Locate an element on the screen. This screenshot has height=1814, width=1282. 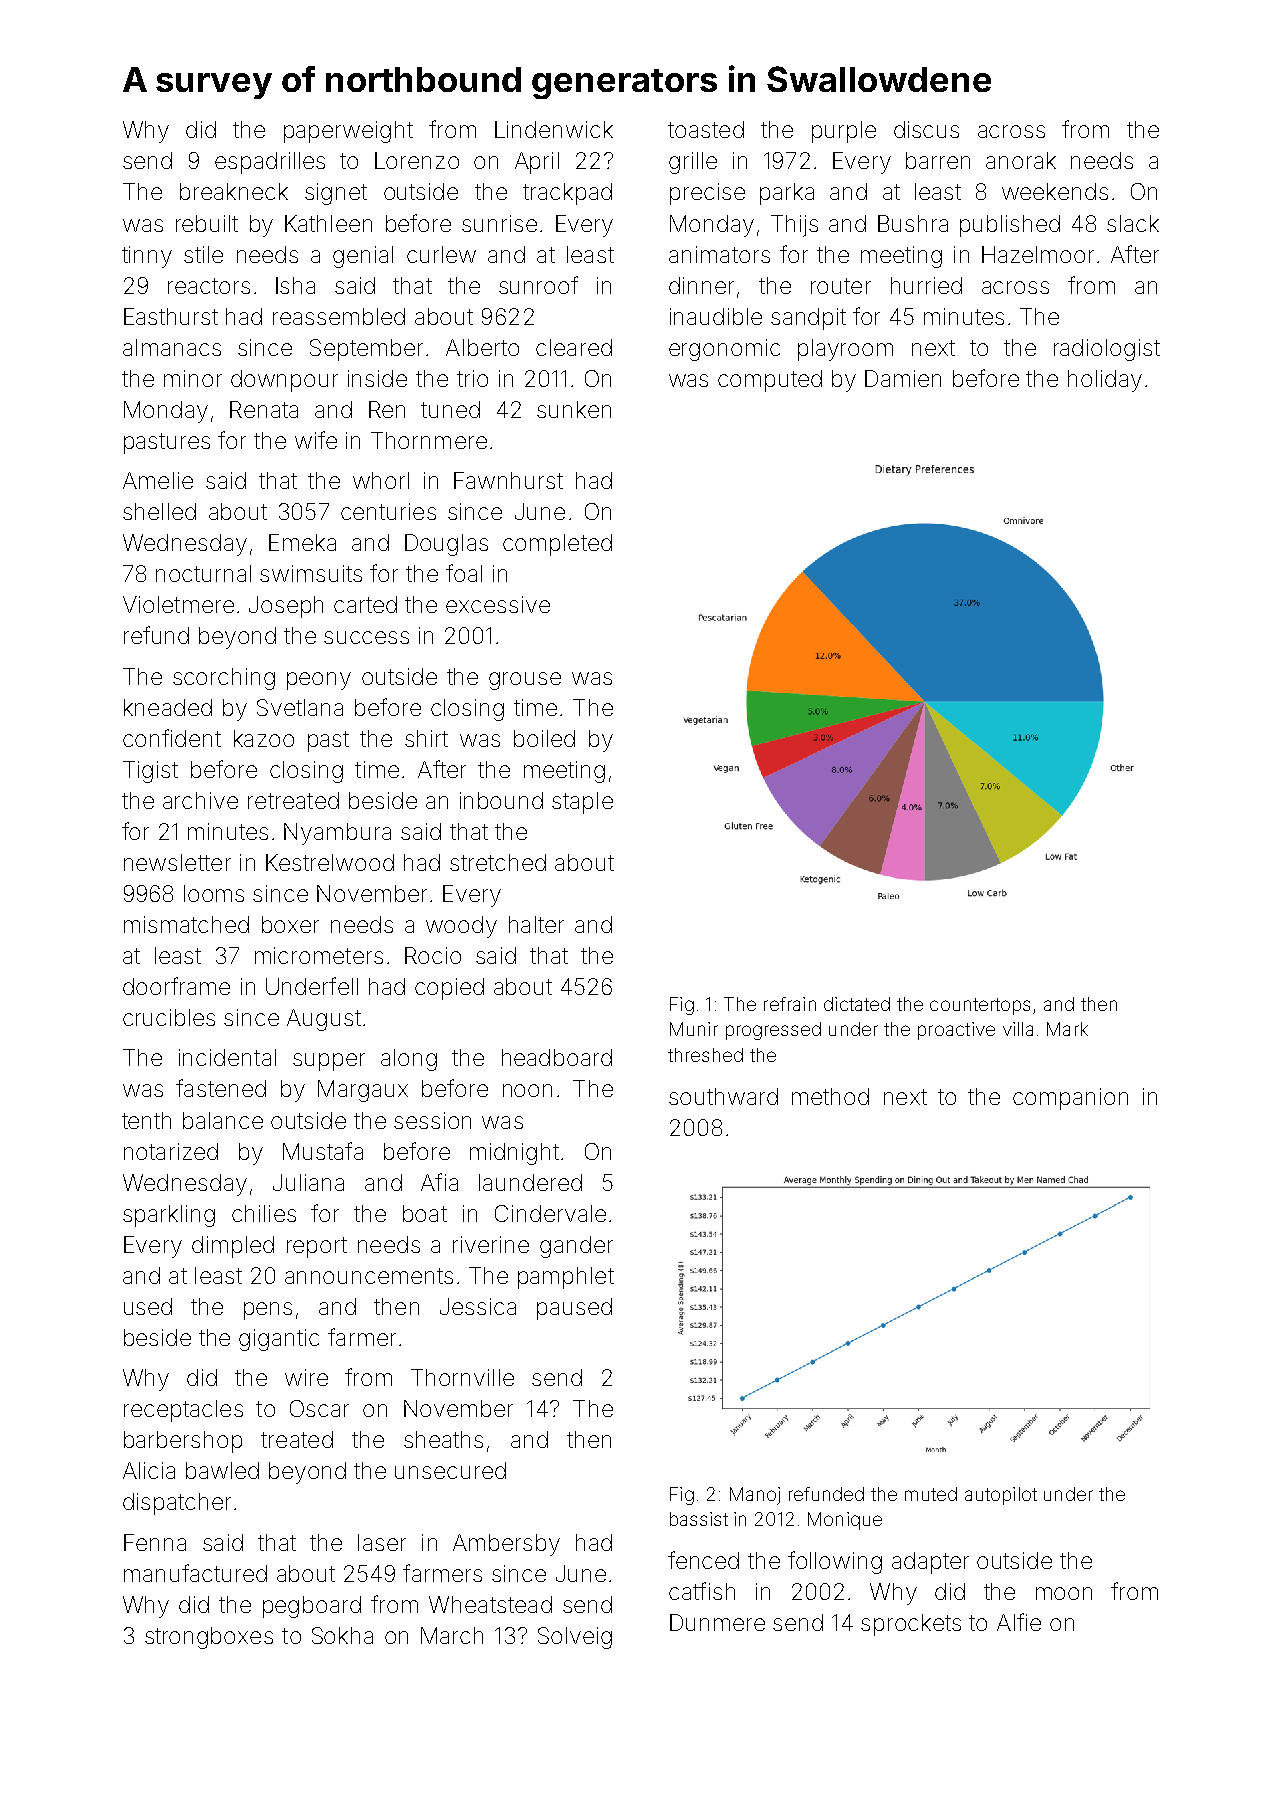
shirt is located at coordinates (426, 738).
